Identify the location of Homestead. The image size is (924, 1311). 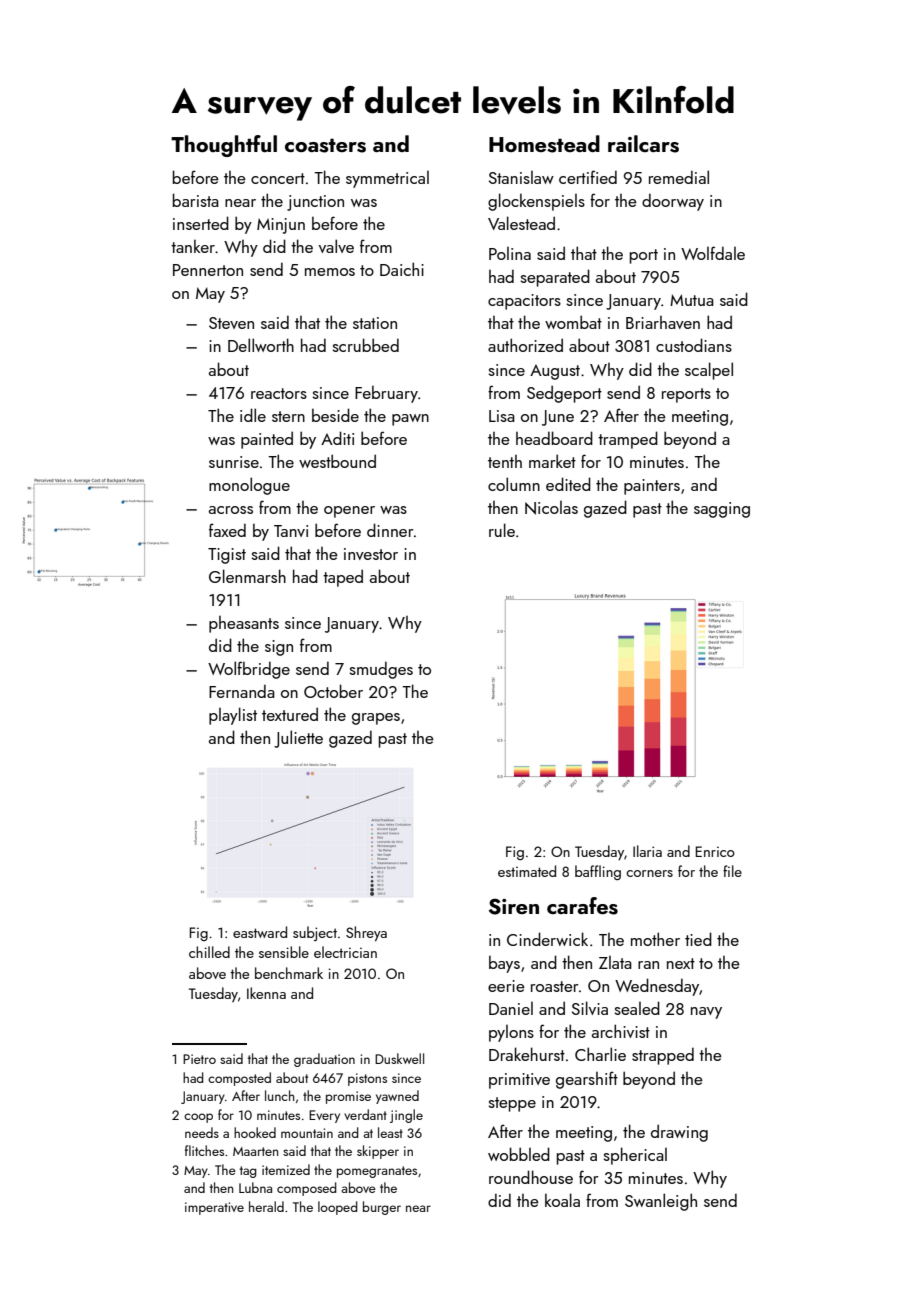
(544, 144).
